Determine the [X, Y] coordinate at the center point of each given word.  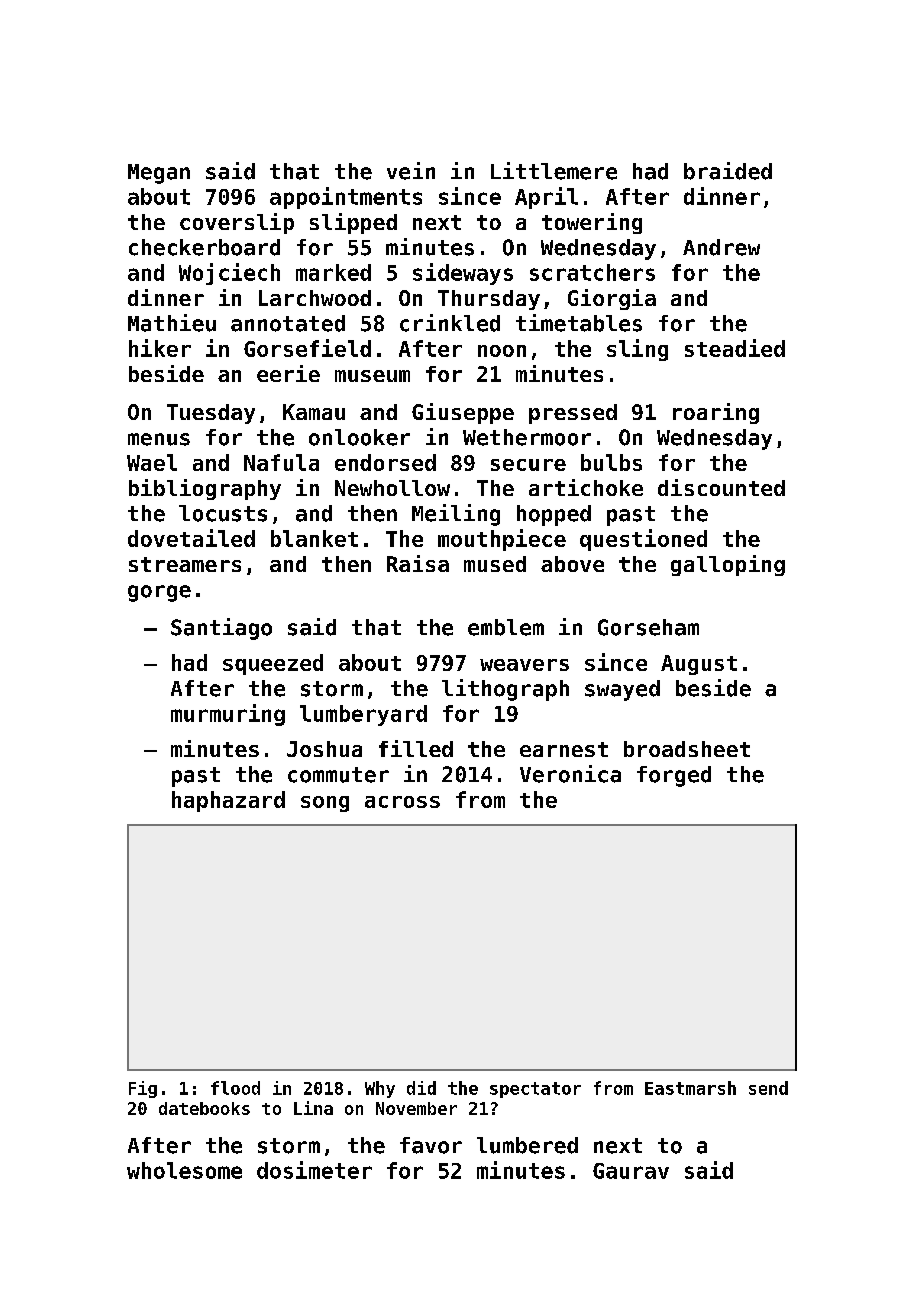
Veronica [570, 774]
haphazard [228, 801]
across [402, 802]
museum [372, 376]
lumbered [527, 1145]
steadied [735, 348]
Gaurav [631, 1171]
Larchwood [315, 298]
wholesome [184, 1170]
